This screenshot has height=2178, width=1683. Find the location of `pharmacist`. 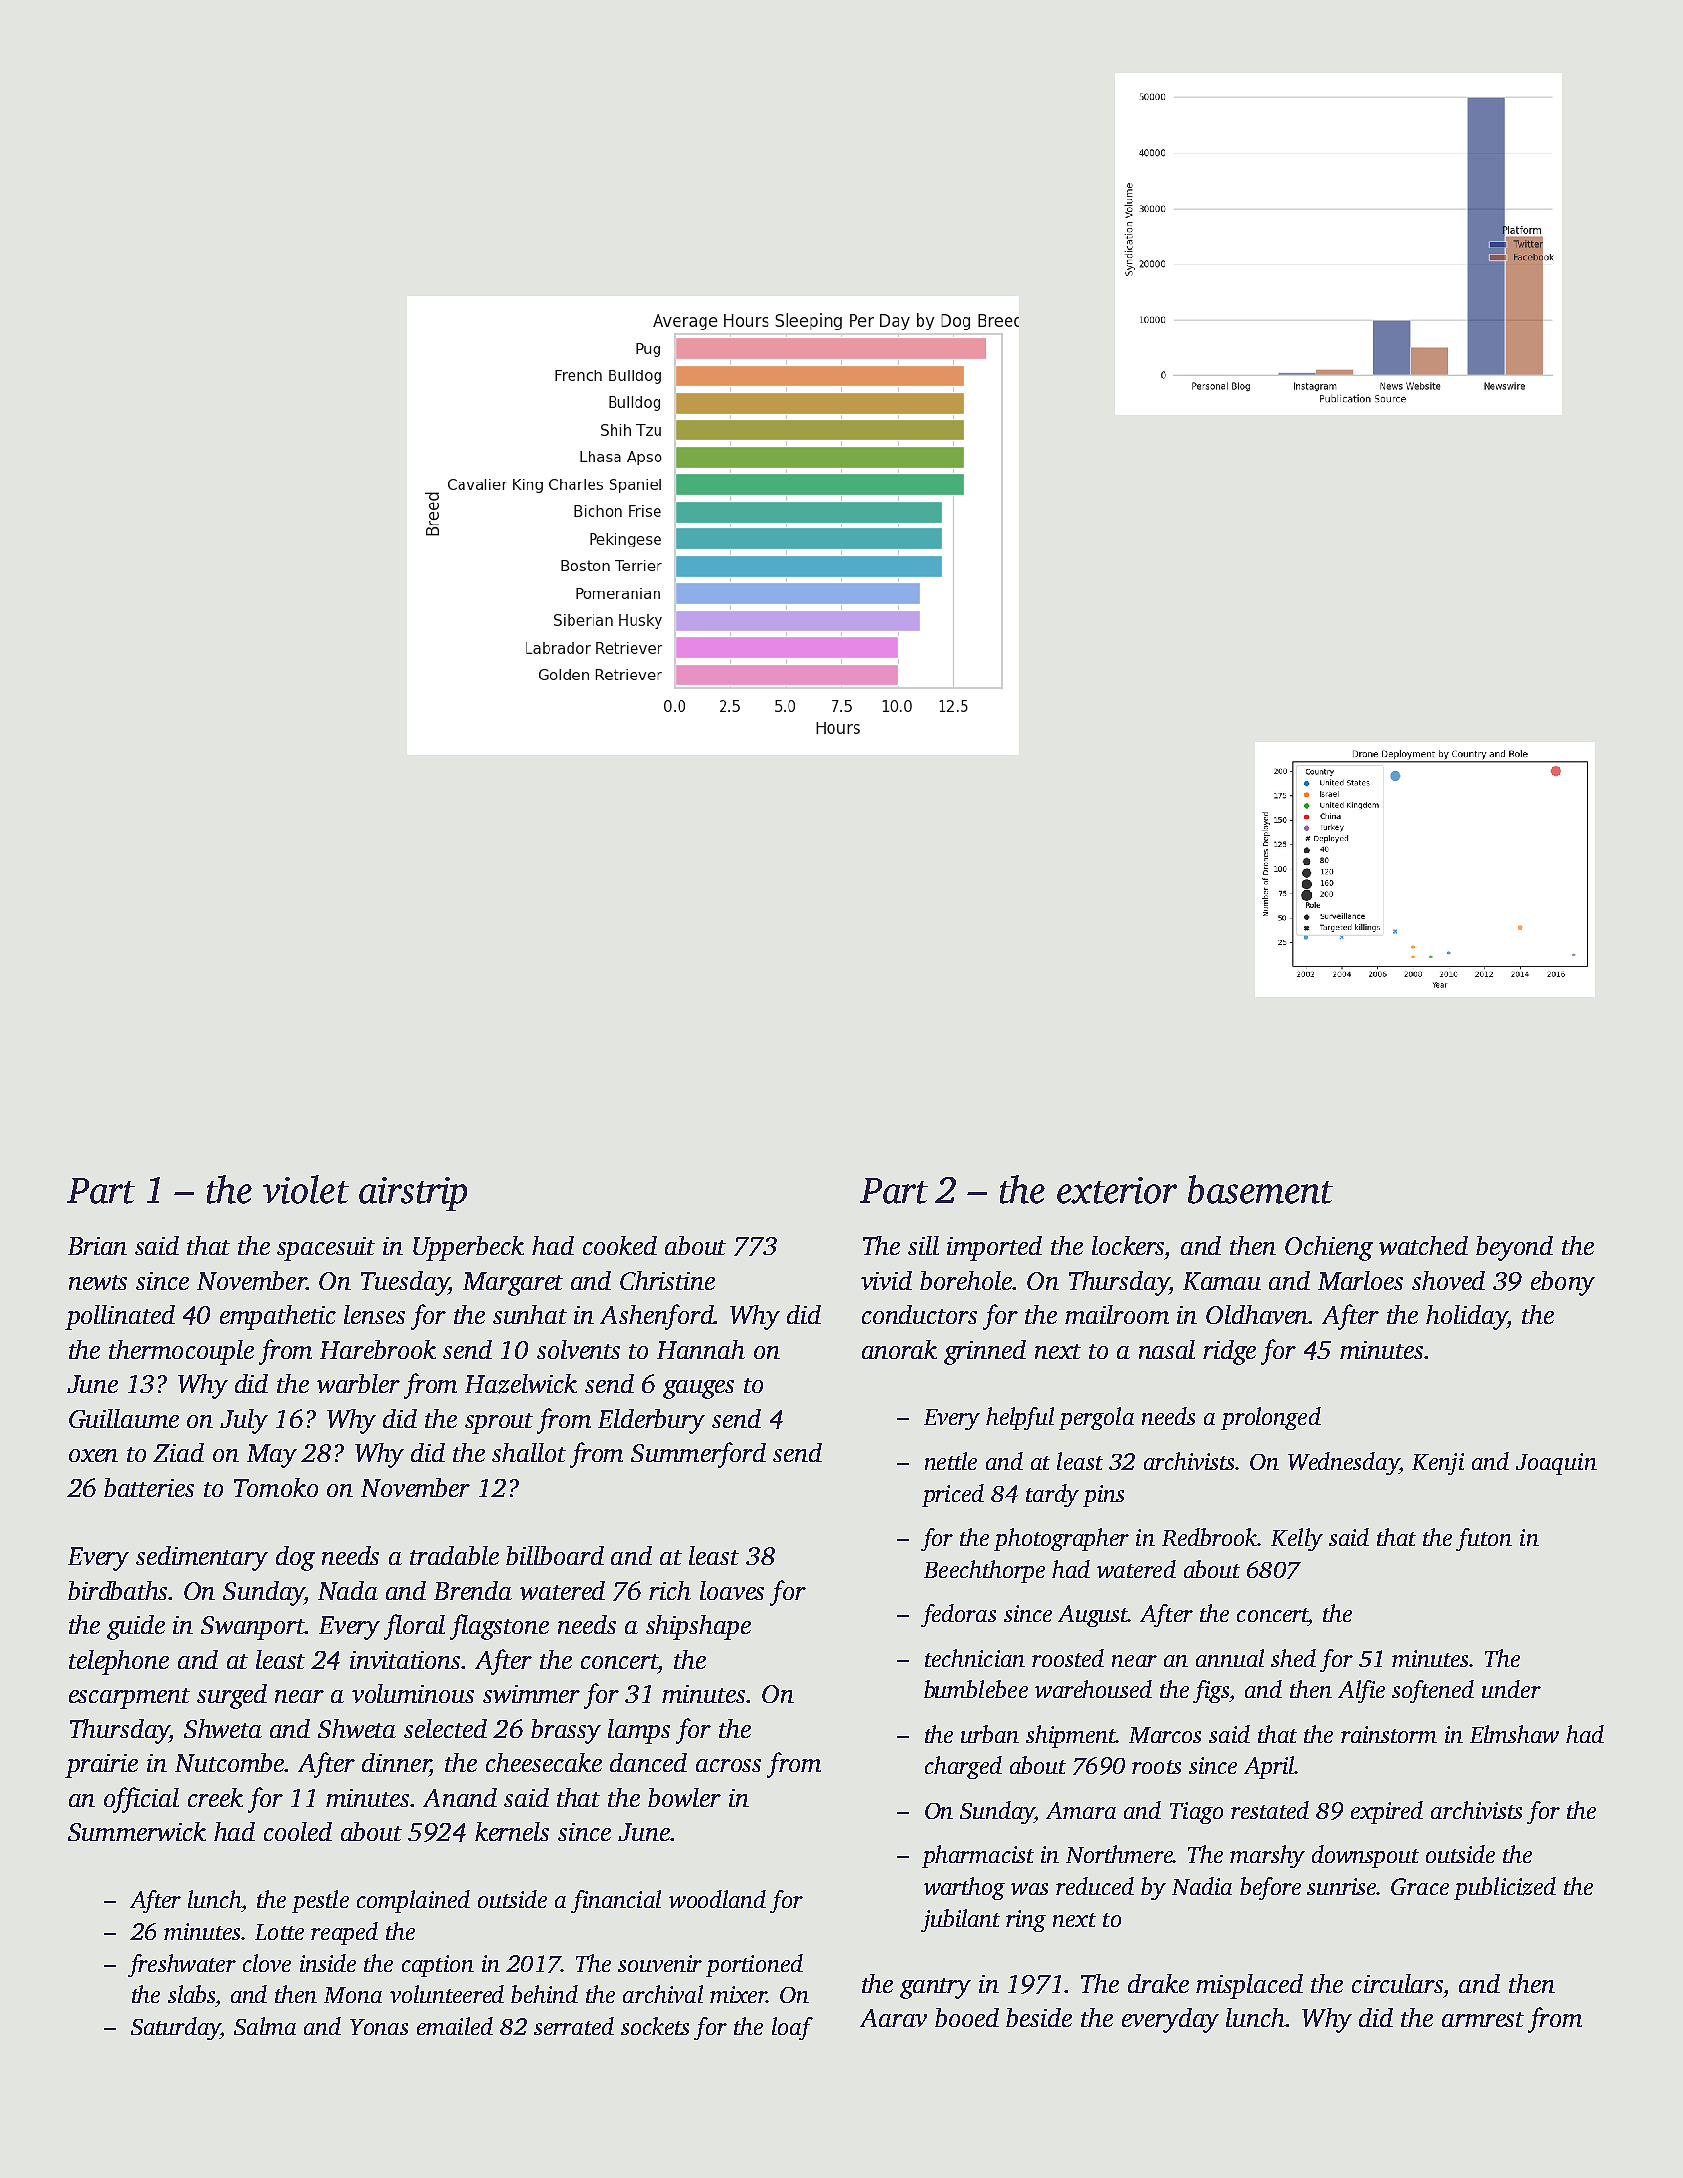

pharmacist is located at coordinates (978, 1856).
